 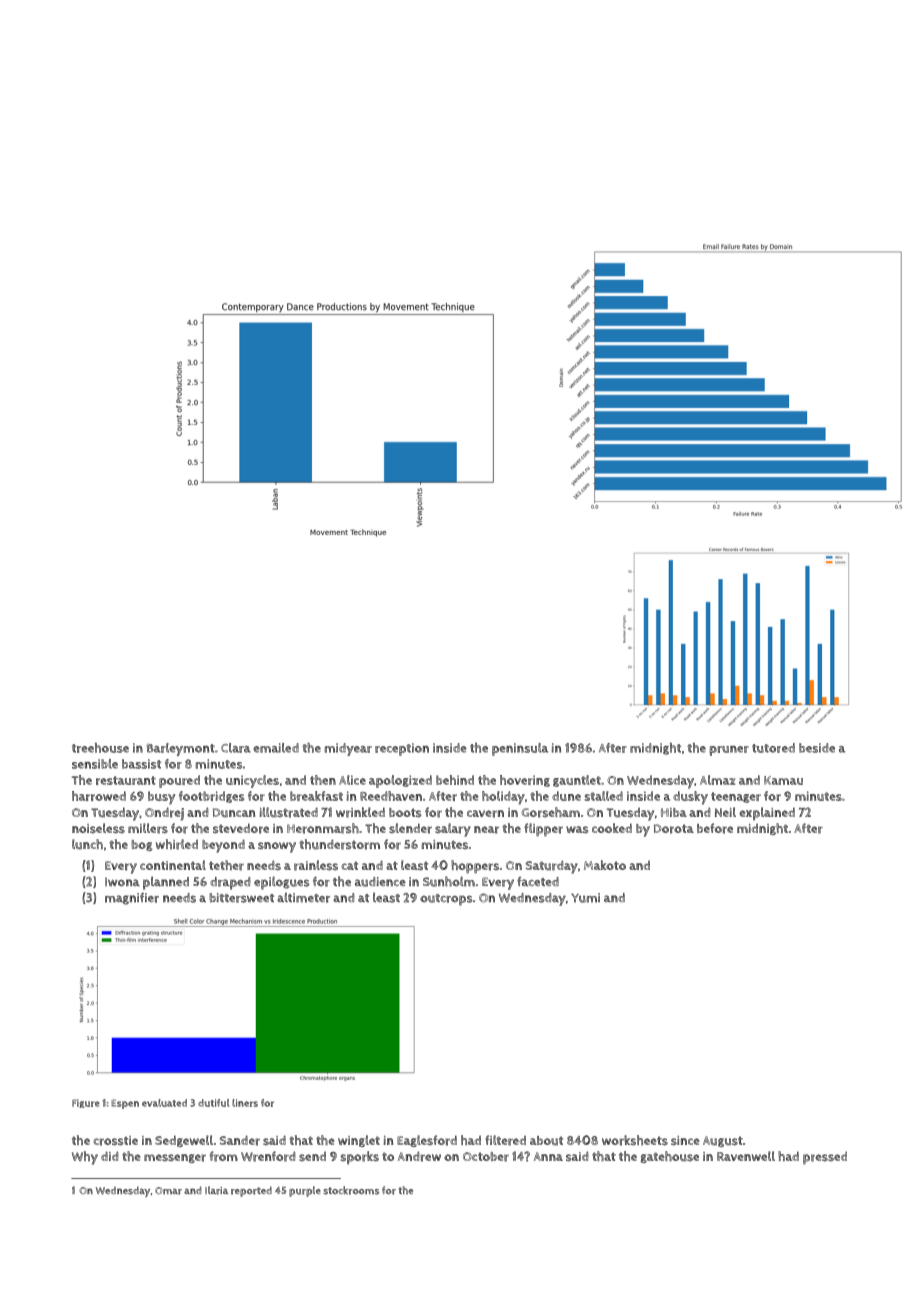 What do you see at coordinates (245, 1103) in the page?
I see `liners` at bounding box center [245, 1103].
